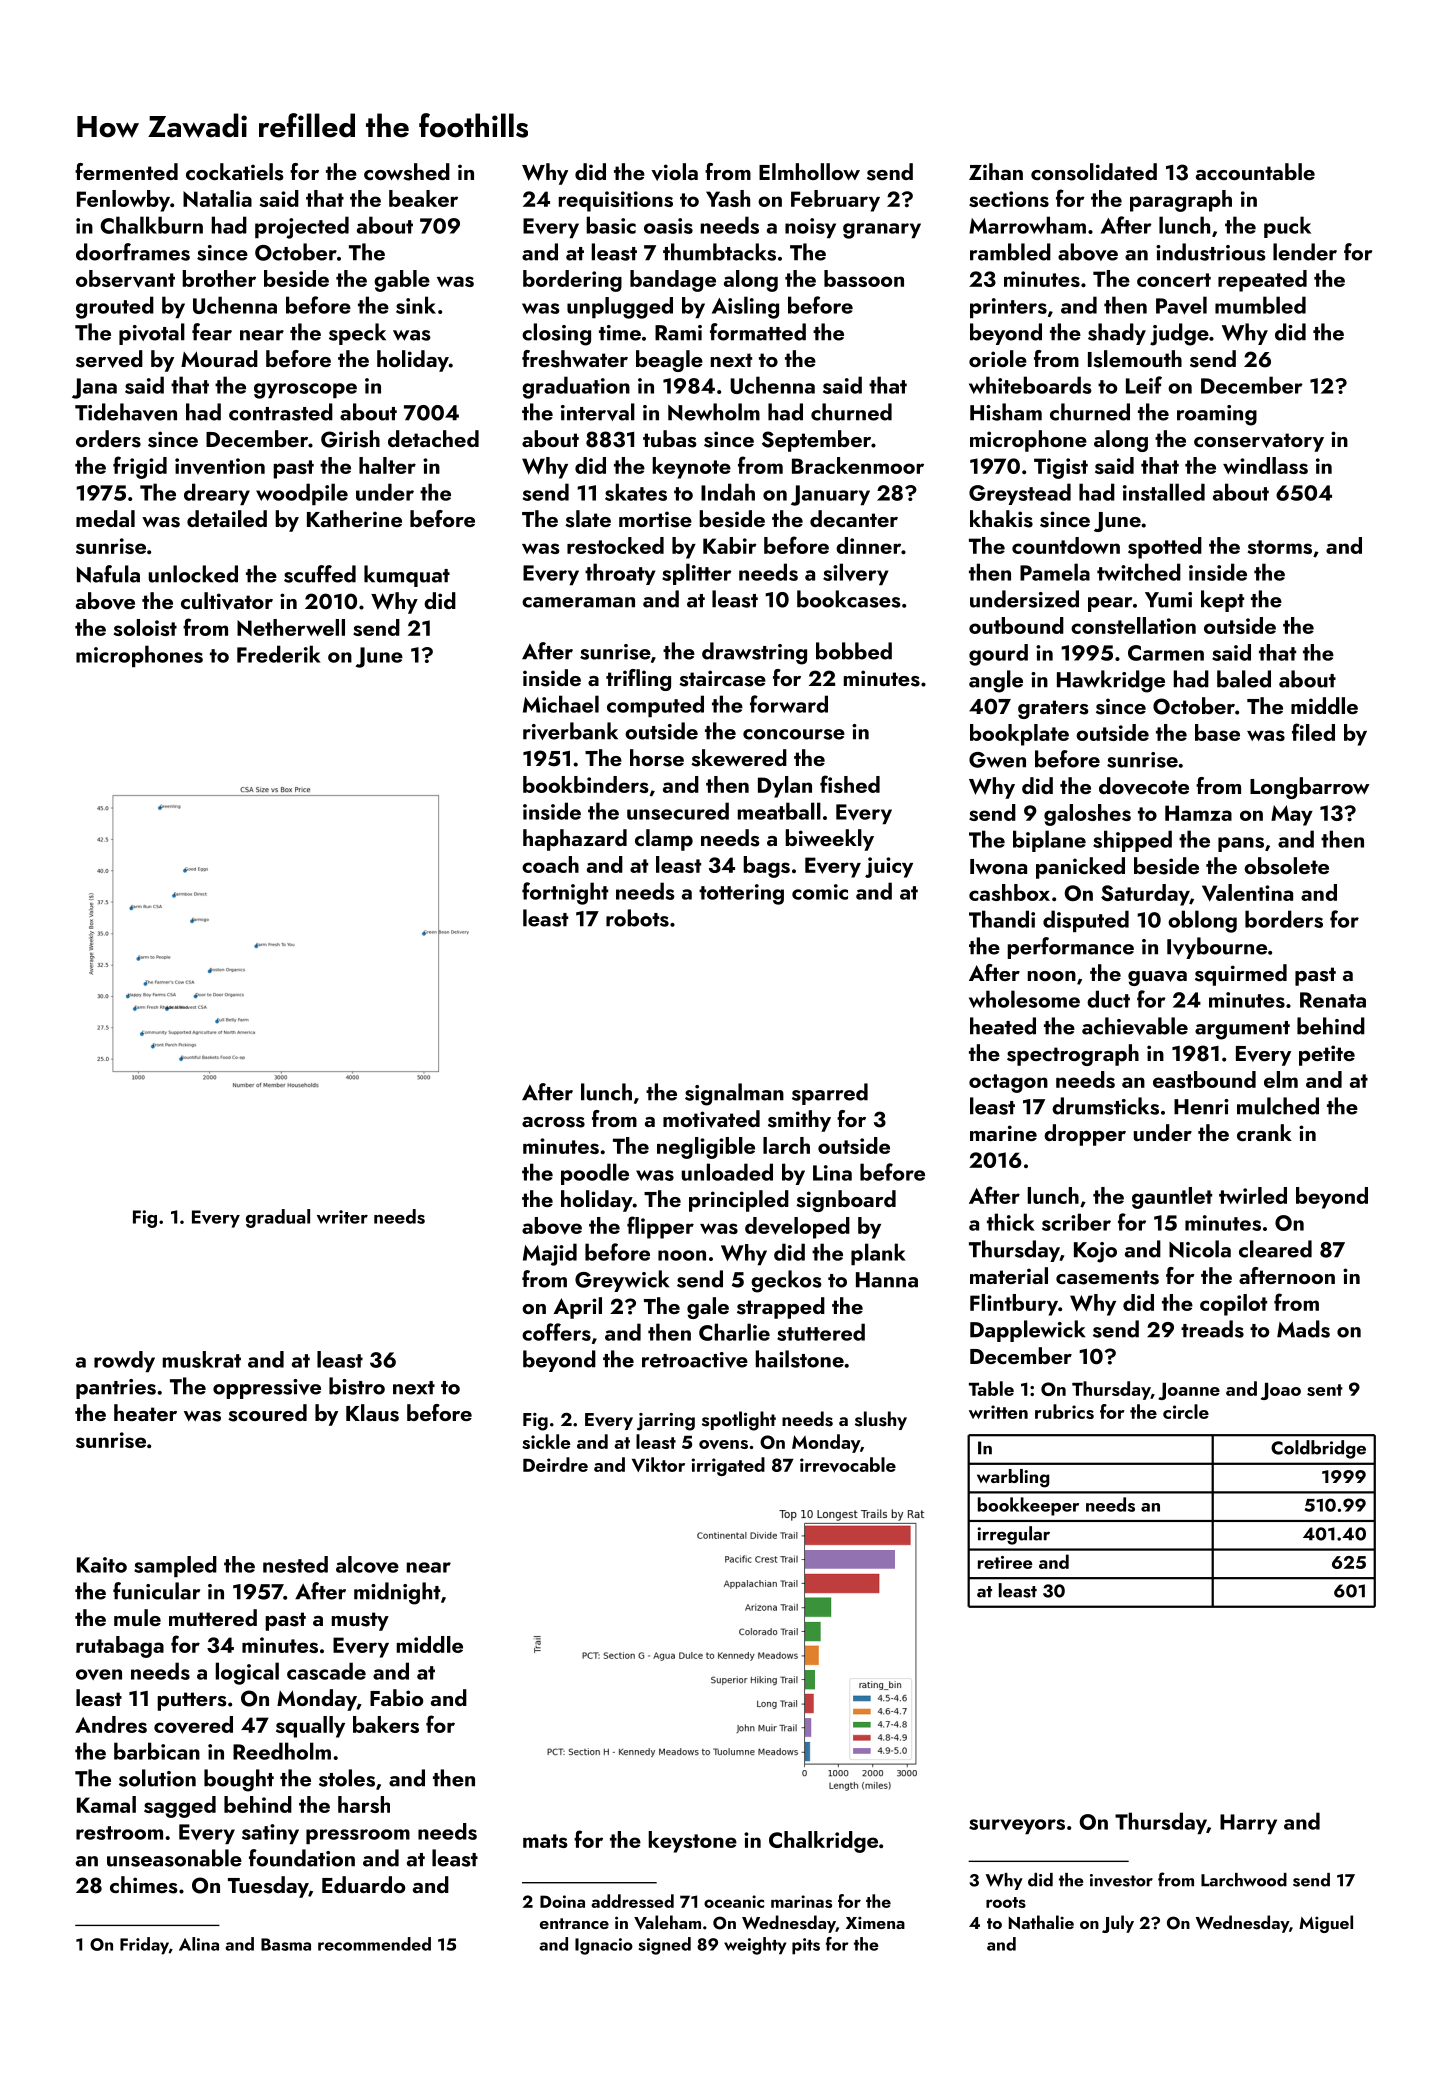 The height and width of the document is (2100, 1450). I want to click on irrevocable, so click(848, 1465).
